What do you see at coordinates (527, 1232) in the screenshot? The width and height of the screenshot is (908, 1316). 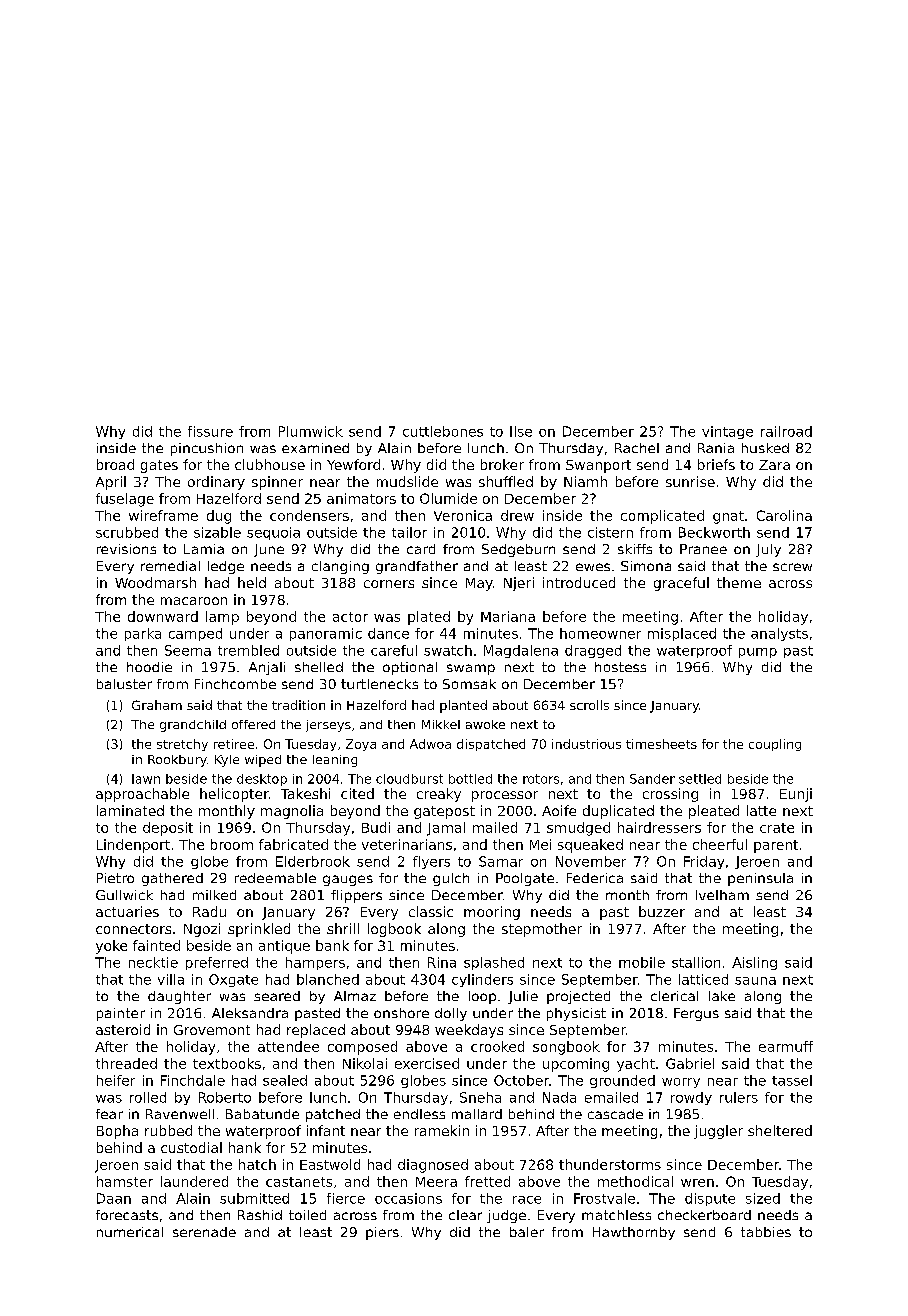 I see `baler` at bounding box center [527, 1232].
